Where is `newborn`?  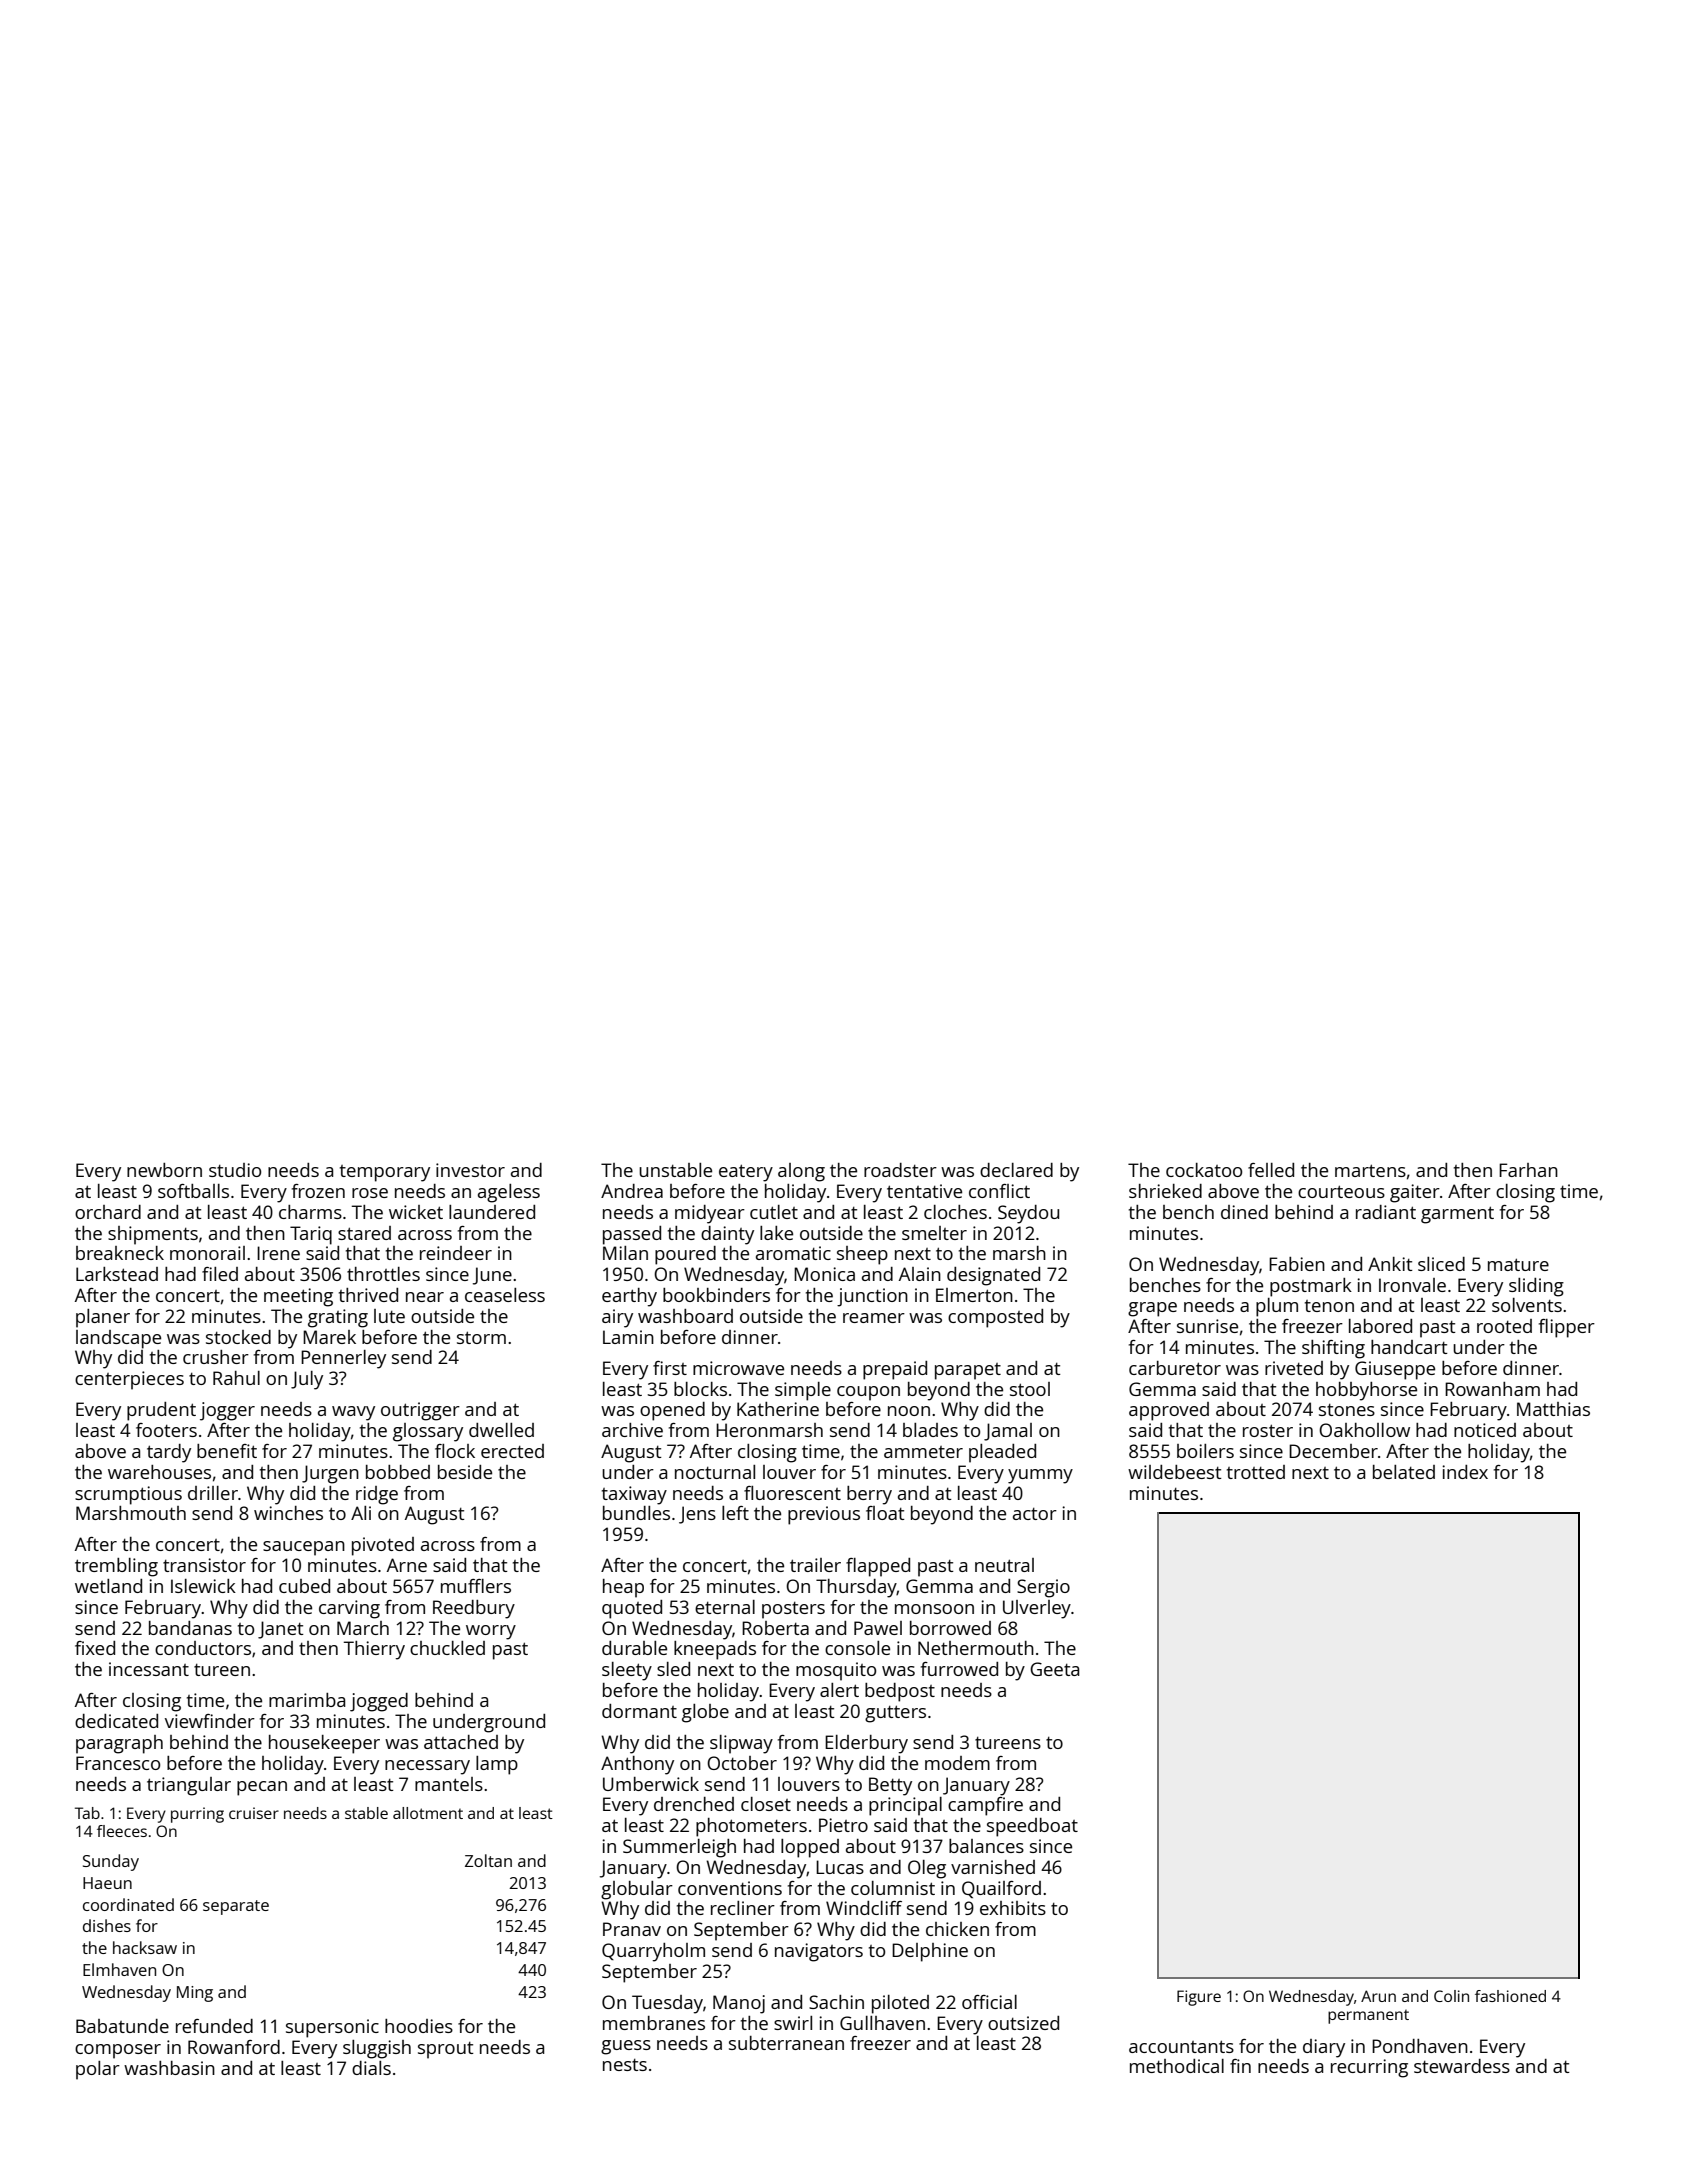
newborn is located at coordinates (164, 1170).
